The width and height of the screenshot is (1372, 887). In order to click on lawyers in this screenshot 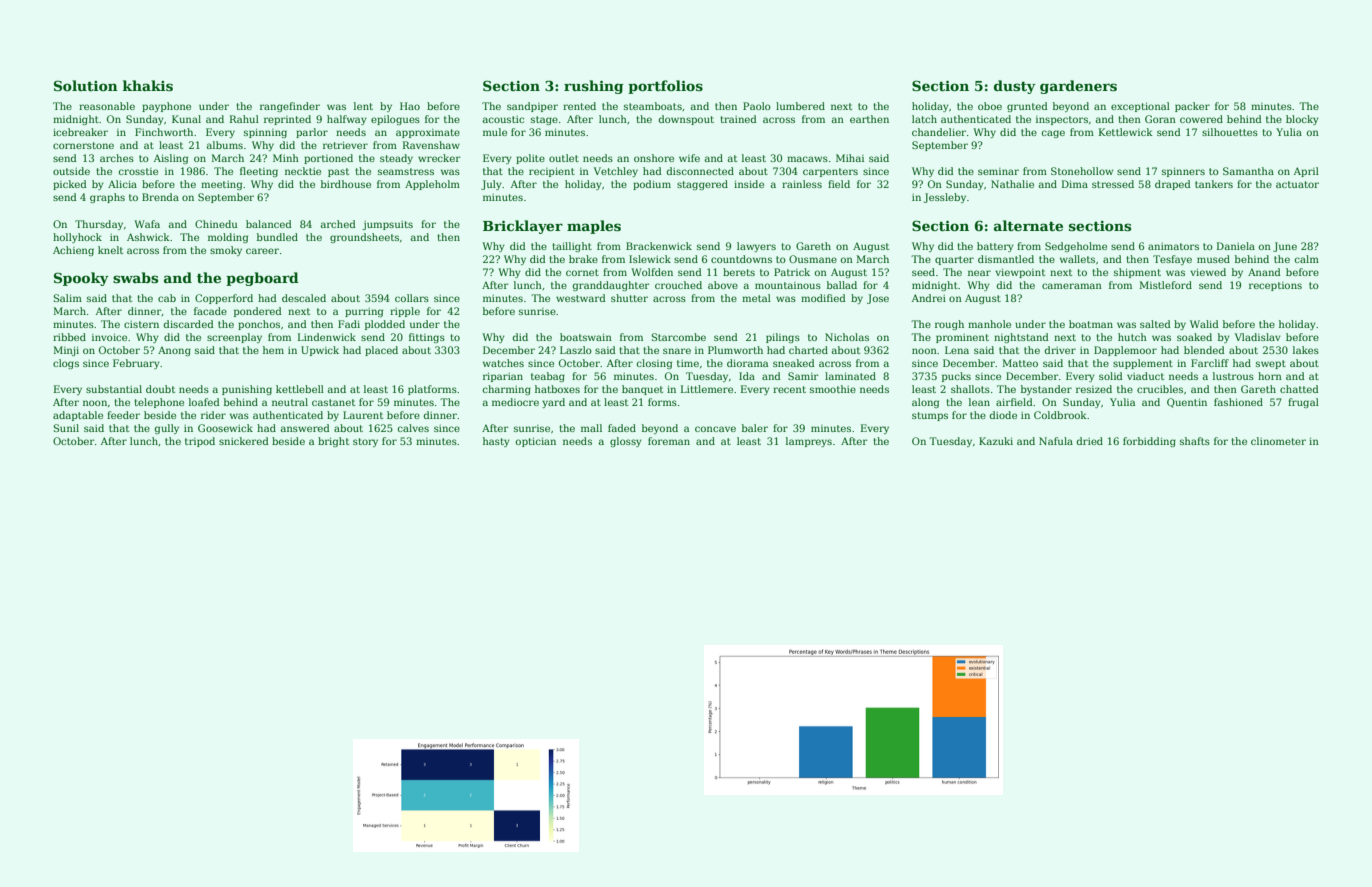, I will do `click(756, 247)`.
